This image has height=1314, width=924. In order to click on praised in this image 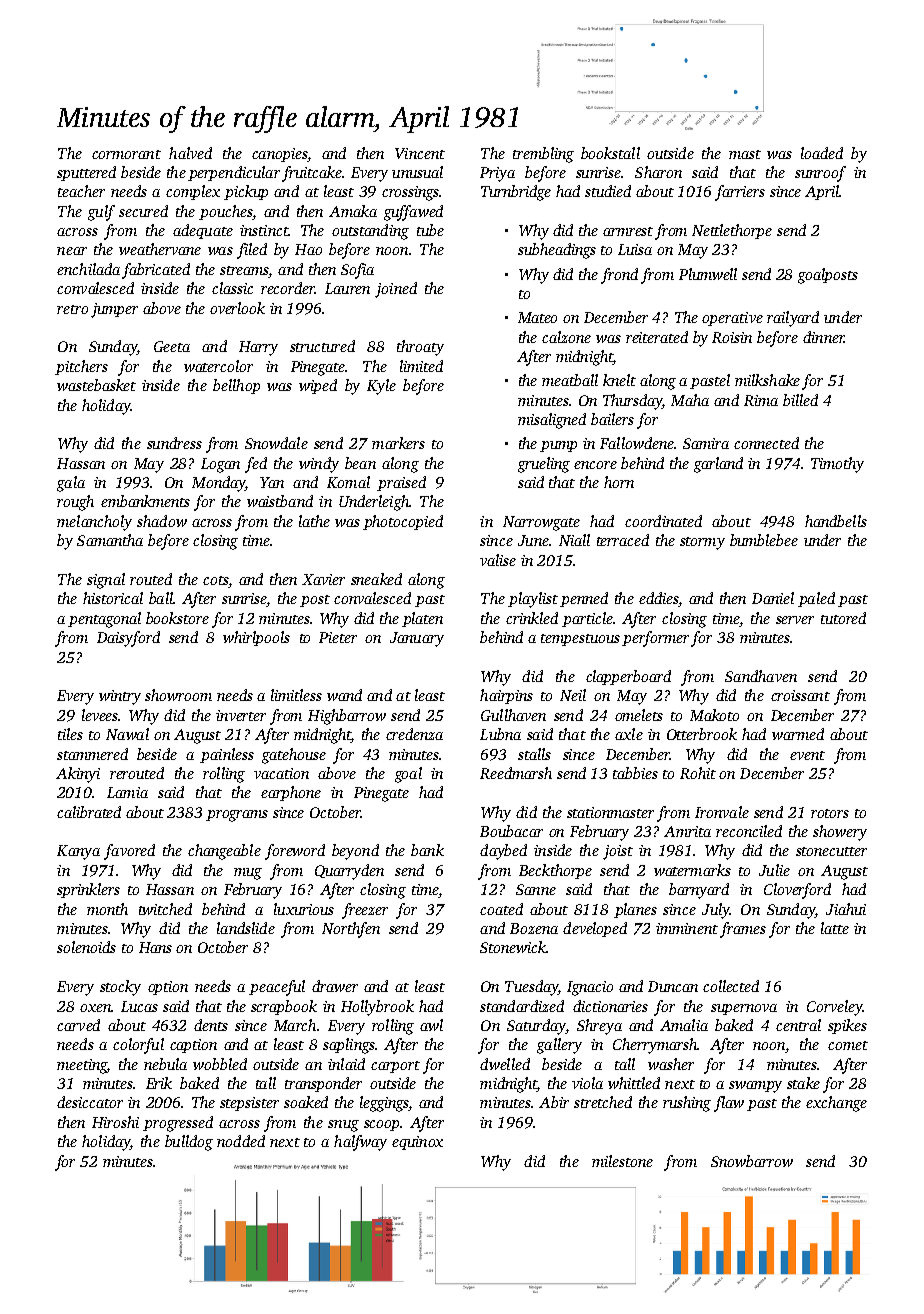, I will do `click(401, 483)`.
